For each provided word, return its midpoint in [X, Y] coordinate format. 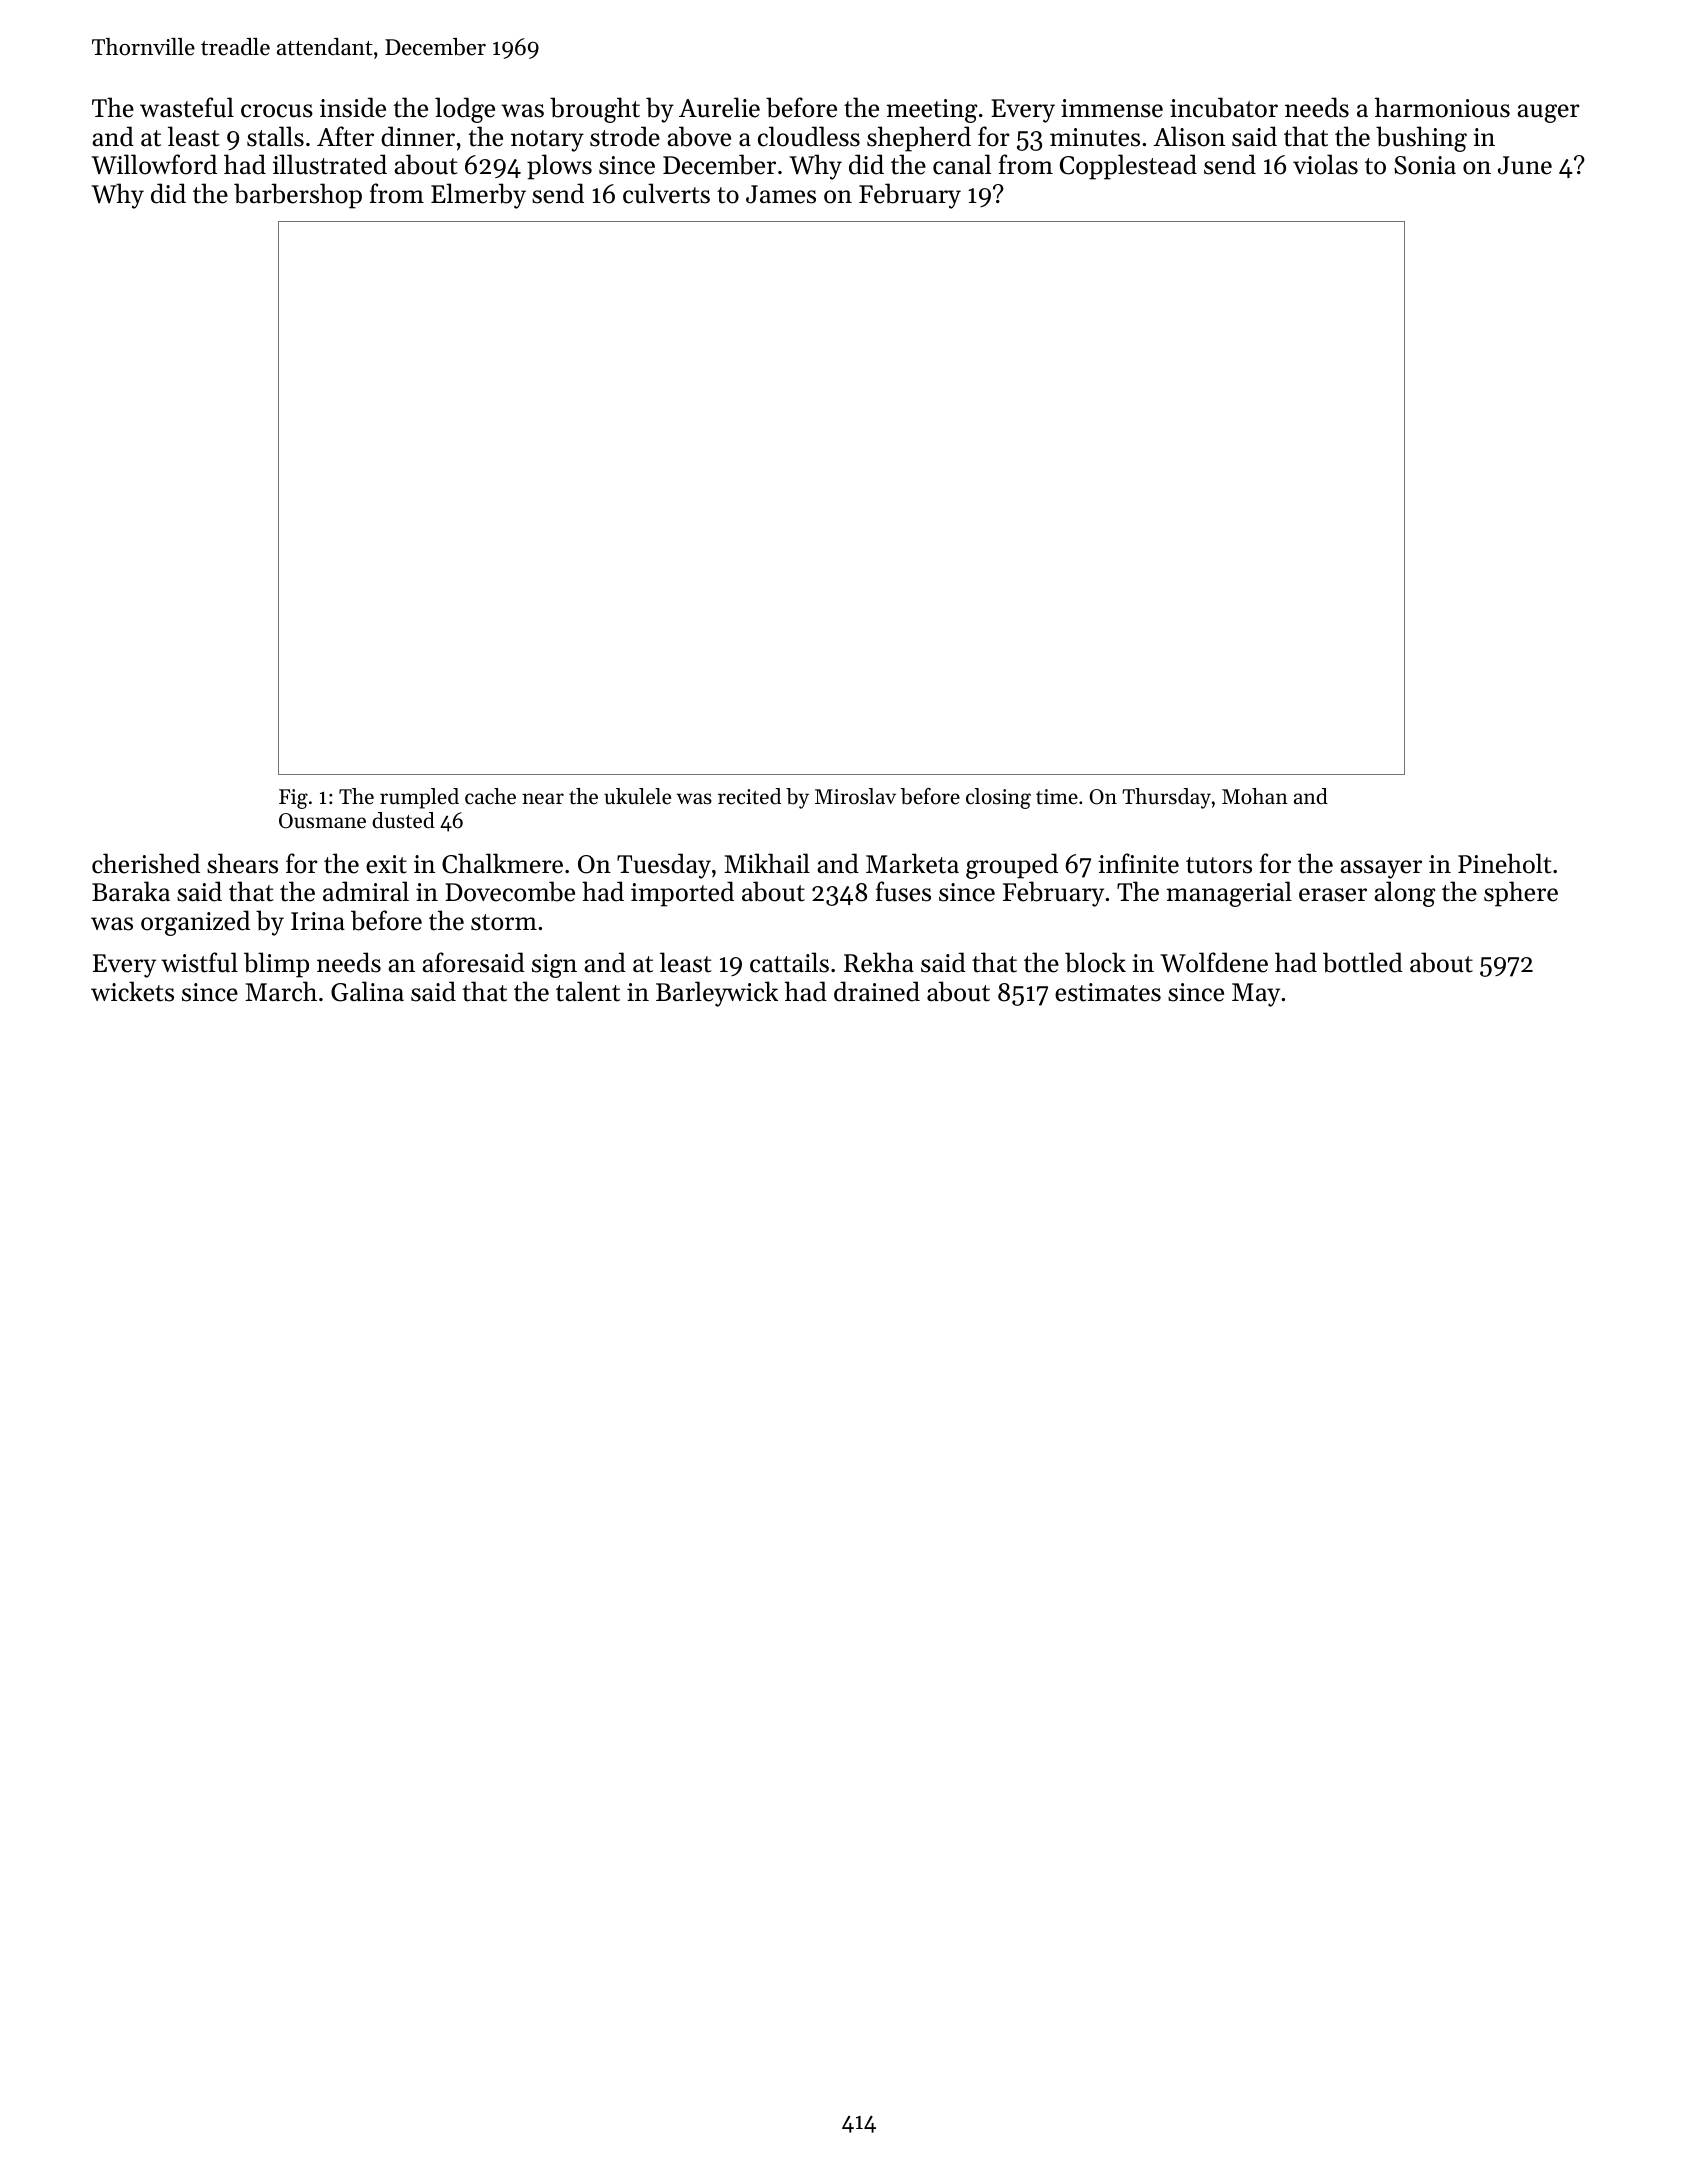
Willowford [154, 164]
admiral [366, 891]
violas [1325, 164]
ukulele [637, 796]
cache [490, 796]
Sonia [1425, 165]
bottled [1363, 962]
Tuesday [664, 866]
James [781, 194]
